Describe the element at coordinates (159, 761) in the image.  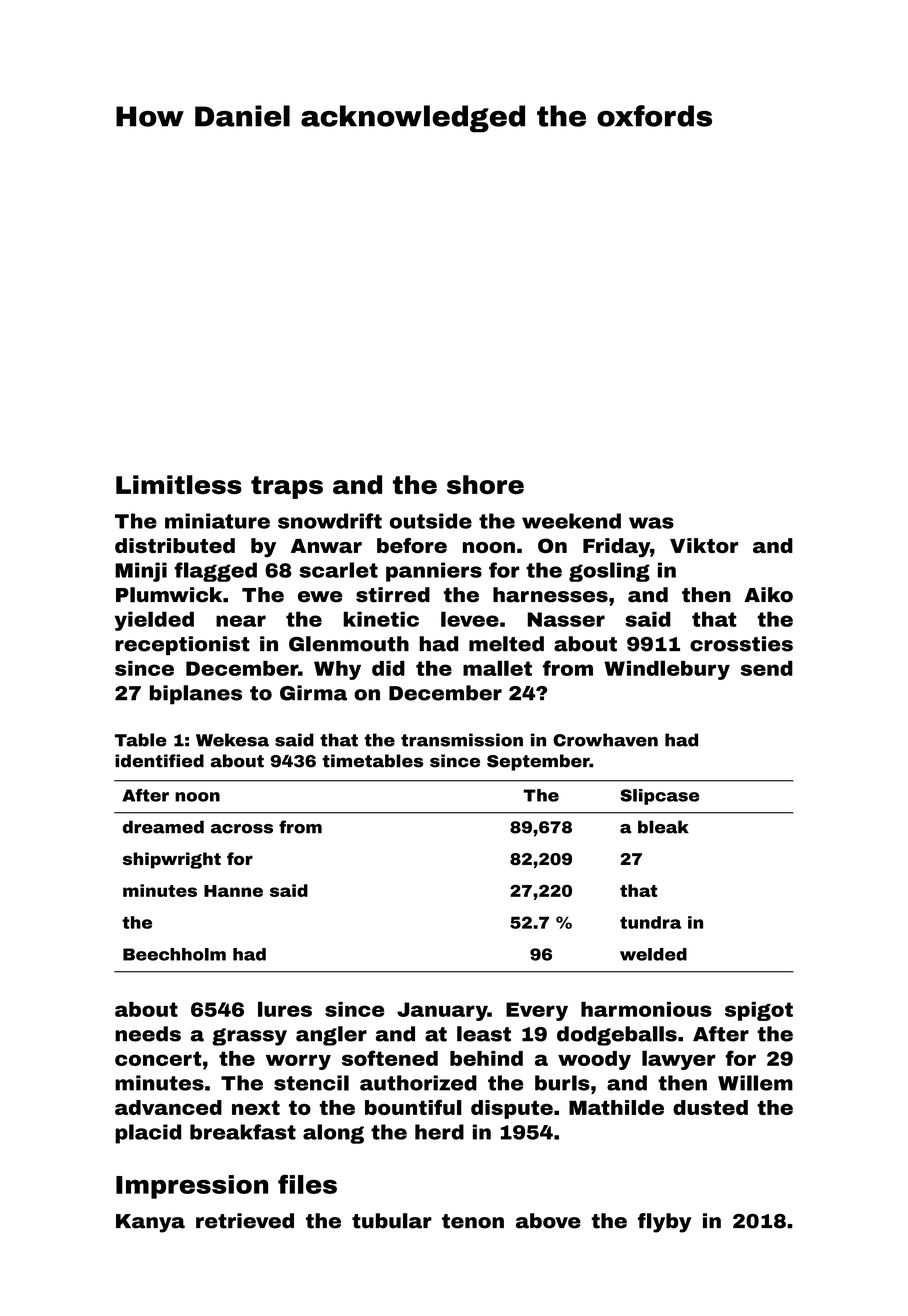
I see `identified` at that location.
